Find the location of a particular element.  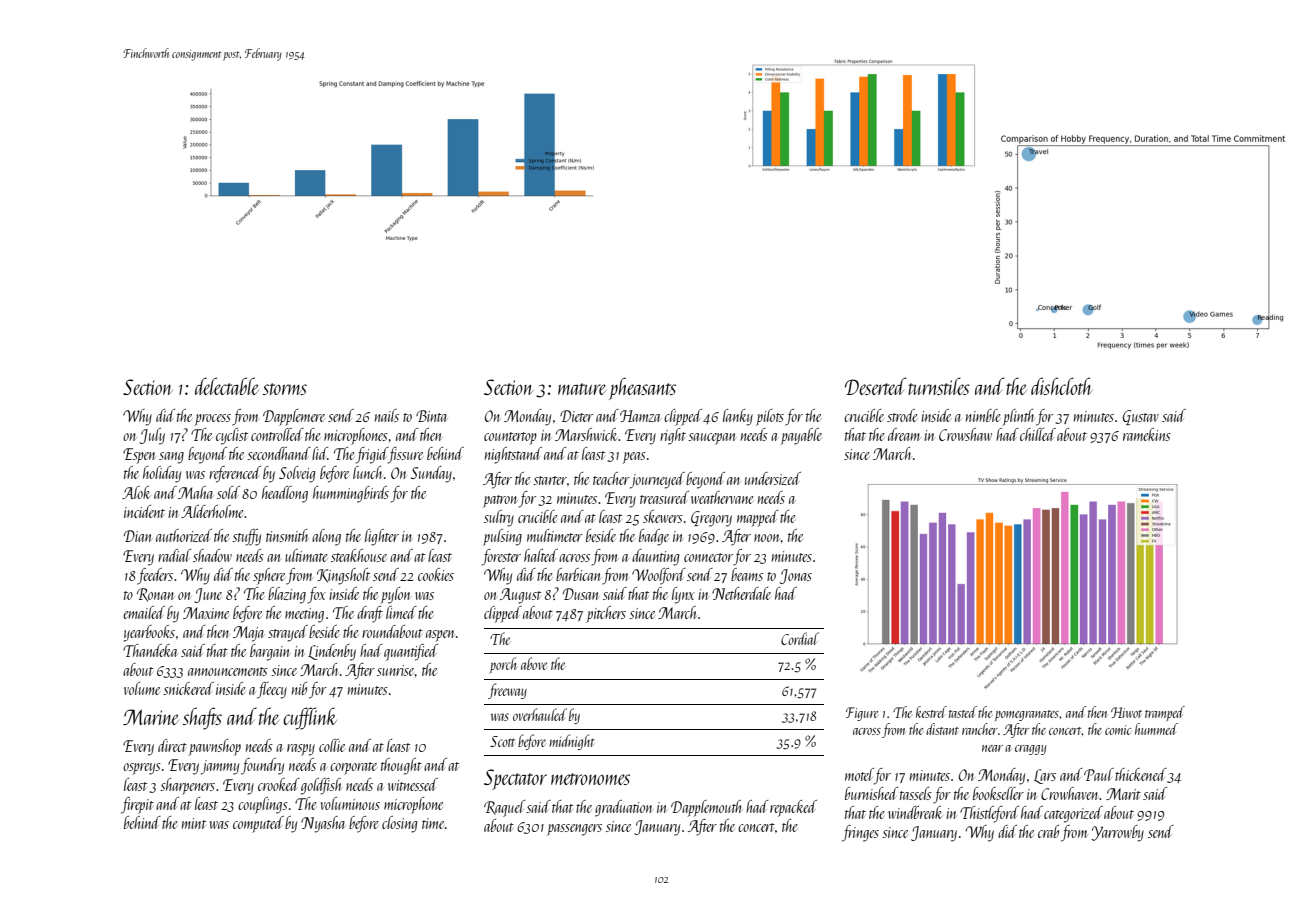

freeway is located at coordinates (507, 691).
